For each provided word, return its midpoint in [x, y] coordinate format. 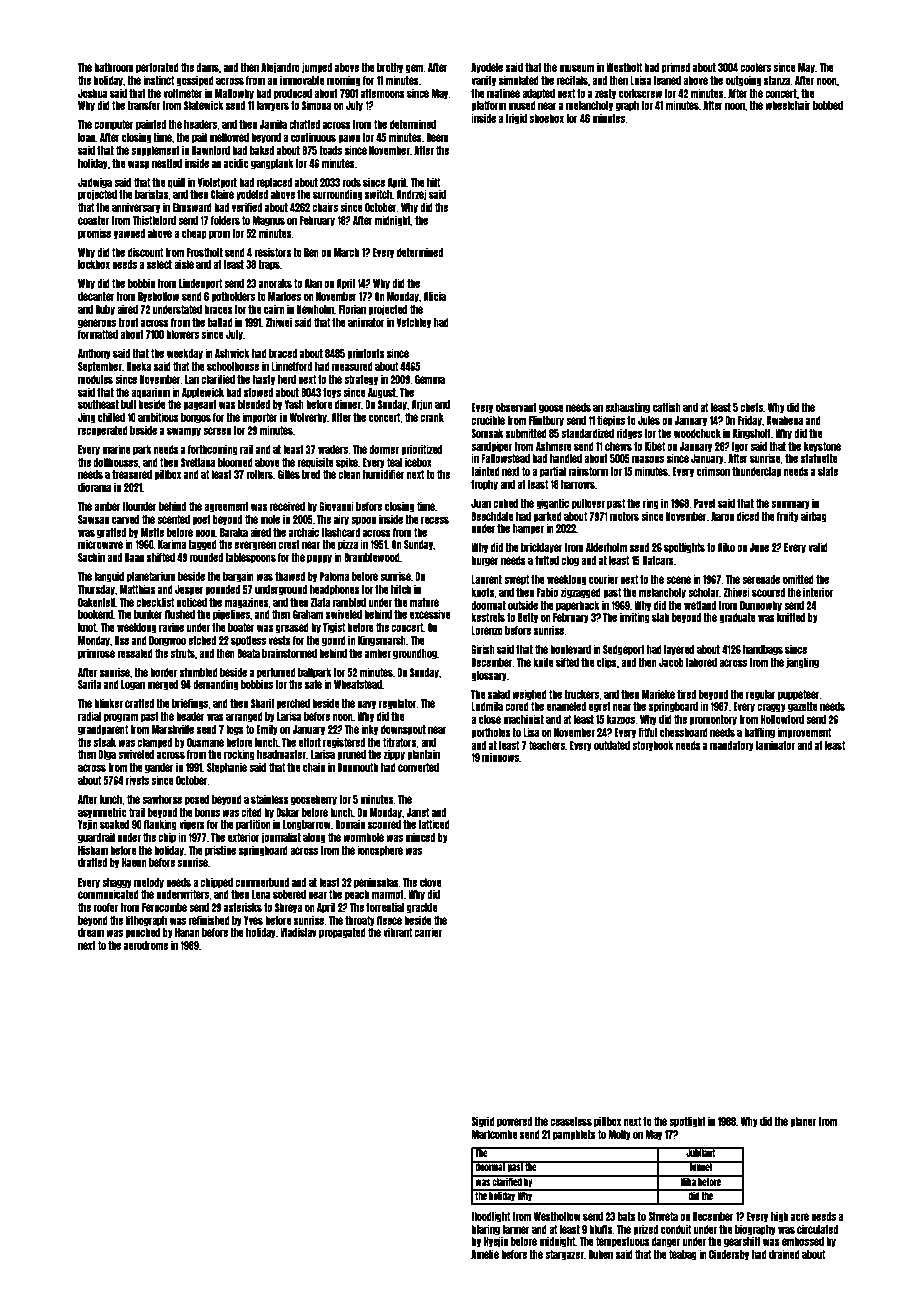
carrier [428, 932]
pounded [222, 590]
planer [803, 1122]
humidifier [384, 474]
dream [91, 932]
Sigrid [483, 1122]
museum [576, 68]
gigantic [552, 504]
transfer [143, 105]
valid [818, 547]
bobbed [828, 105]
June [759, 547]
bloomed [235, 462]
